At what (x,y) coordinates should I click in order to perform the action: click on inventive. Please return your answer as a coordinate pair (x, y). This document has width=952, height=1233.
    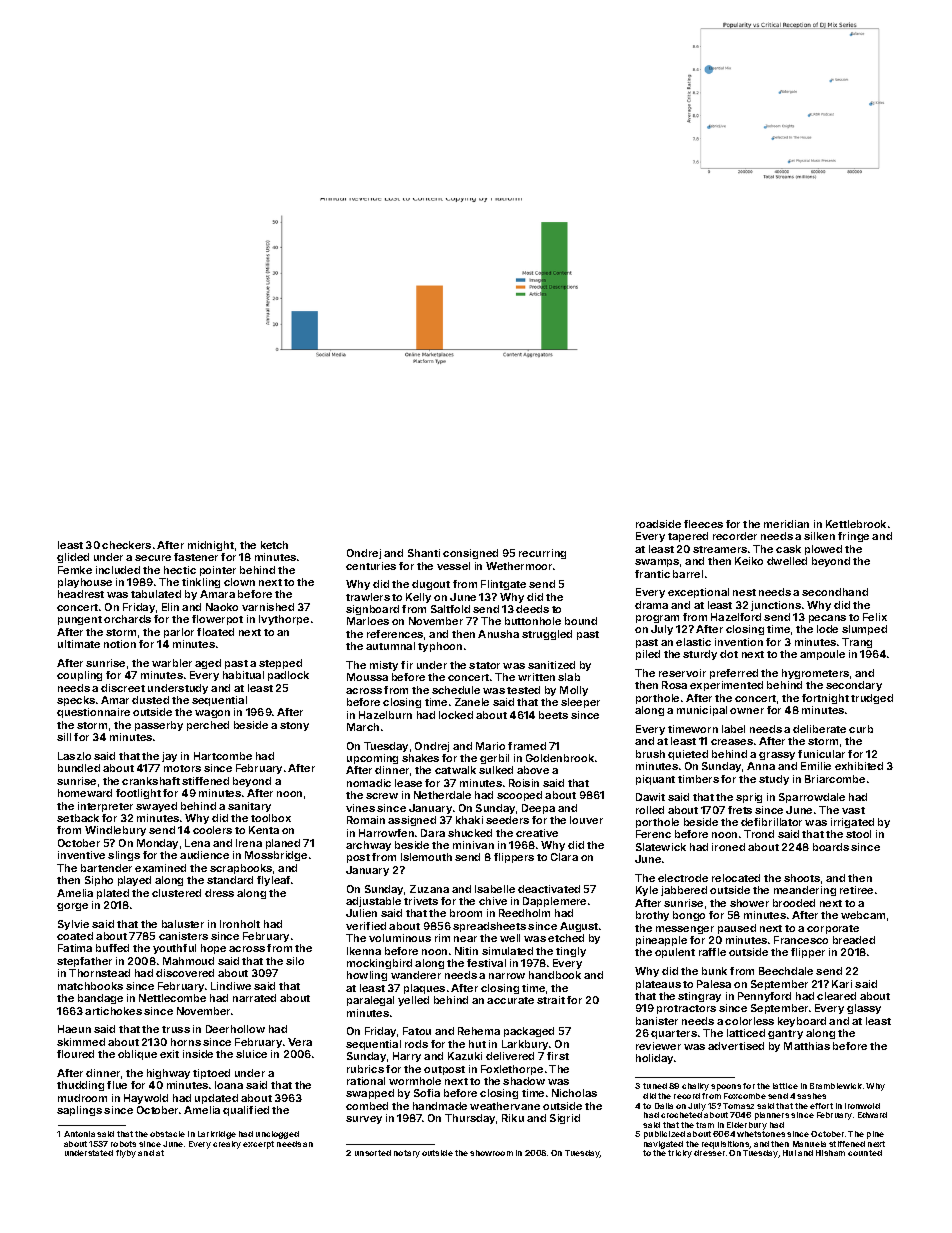
    Looking at the image, I should click on (81, 855).
